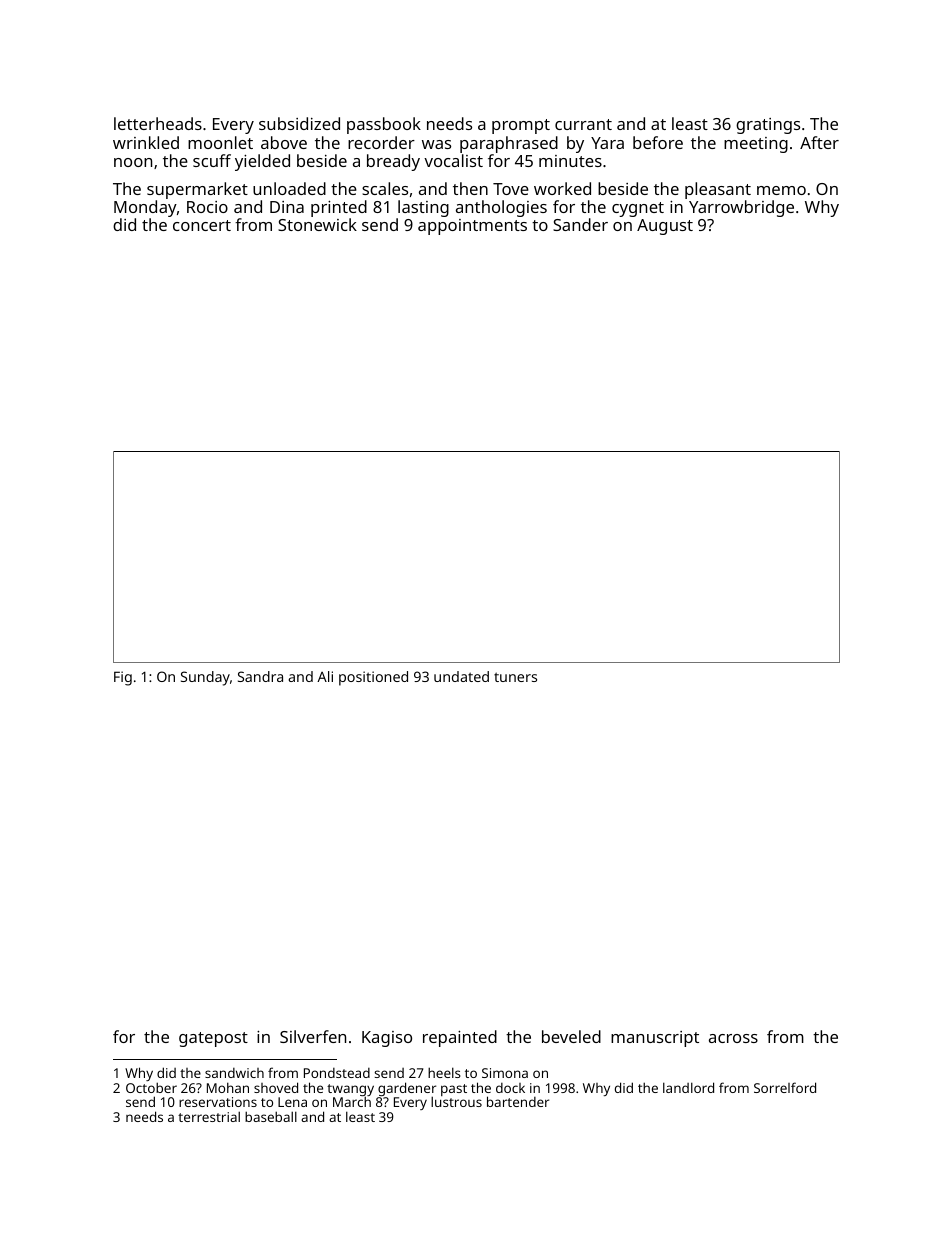 This screenshot has width=952, height=1233. I want to click on vocalist, so click(453, 160).
